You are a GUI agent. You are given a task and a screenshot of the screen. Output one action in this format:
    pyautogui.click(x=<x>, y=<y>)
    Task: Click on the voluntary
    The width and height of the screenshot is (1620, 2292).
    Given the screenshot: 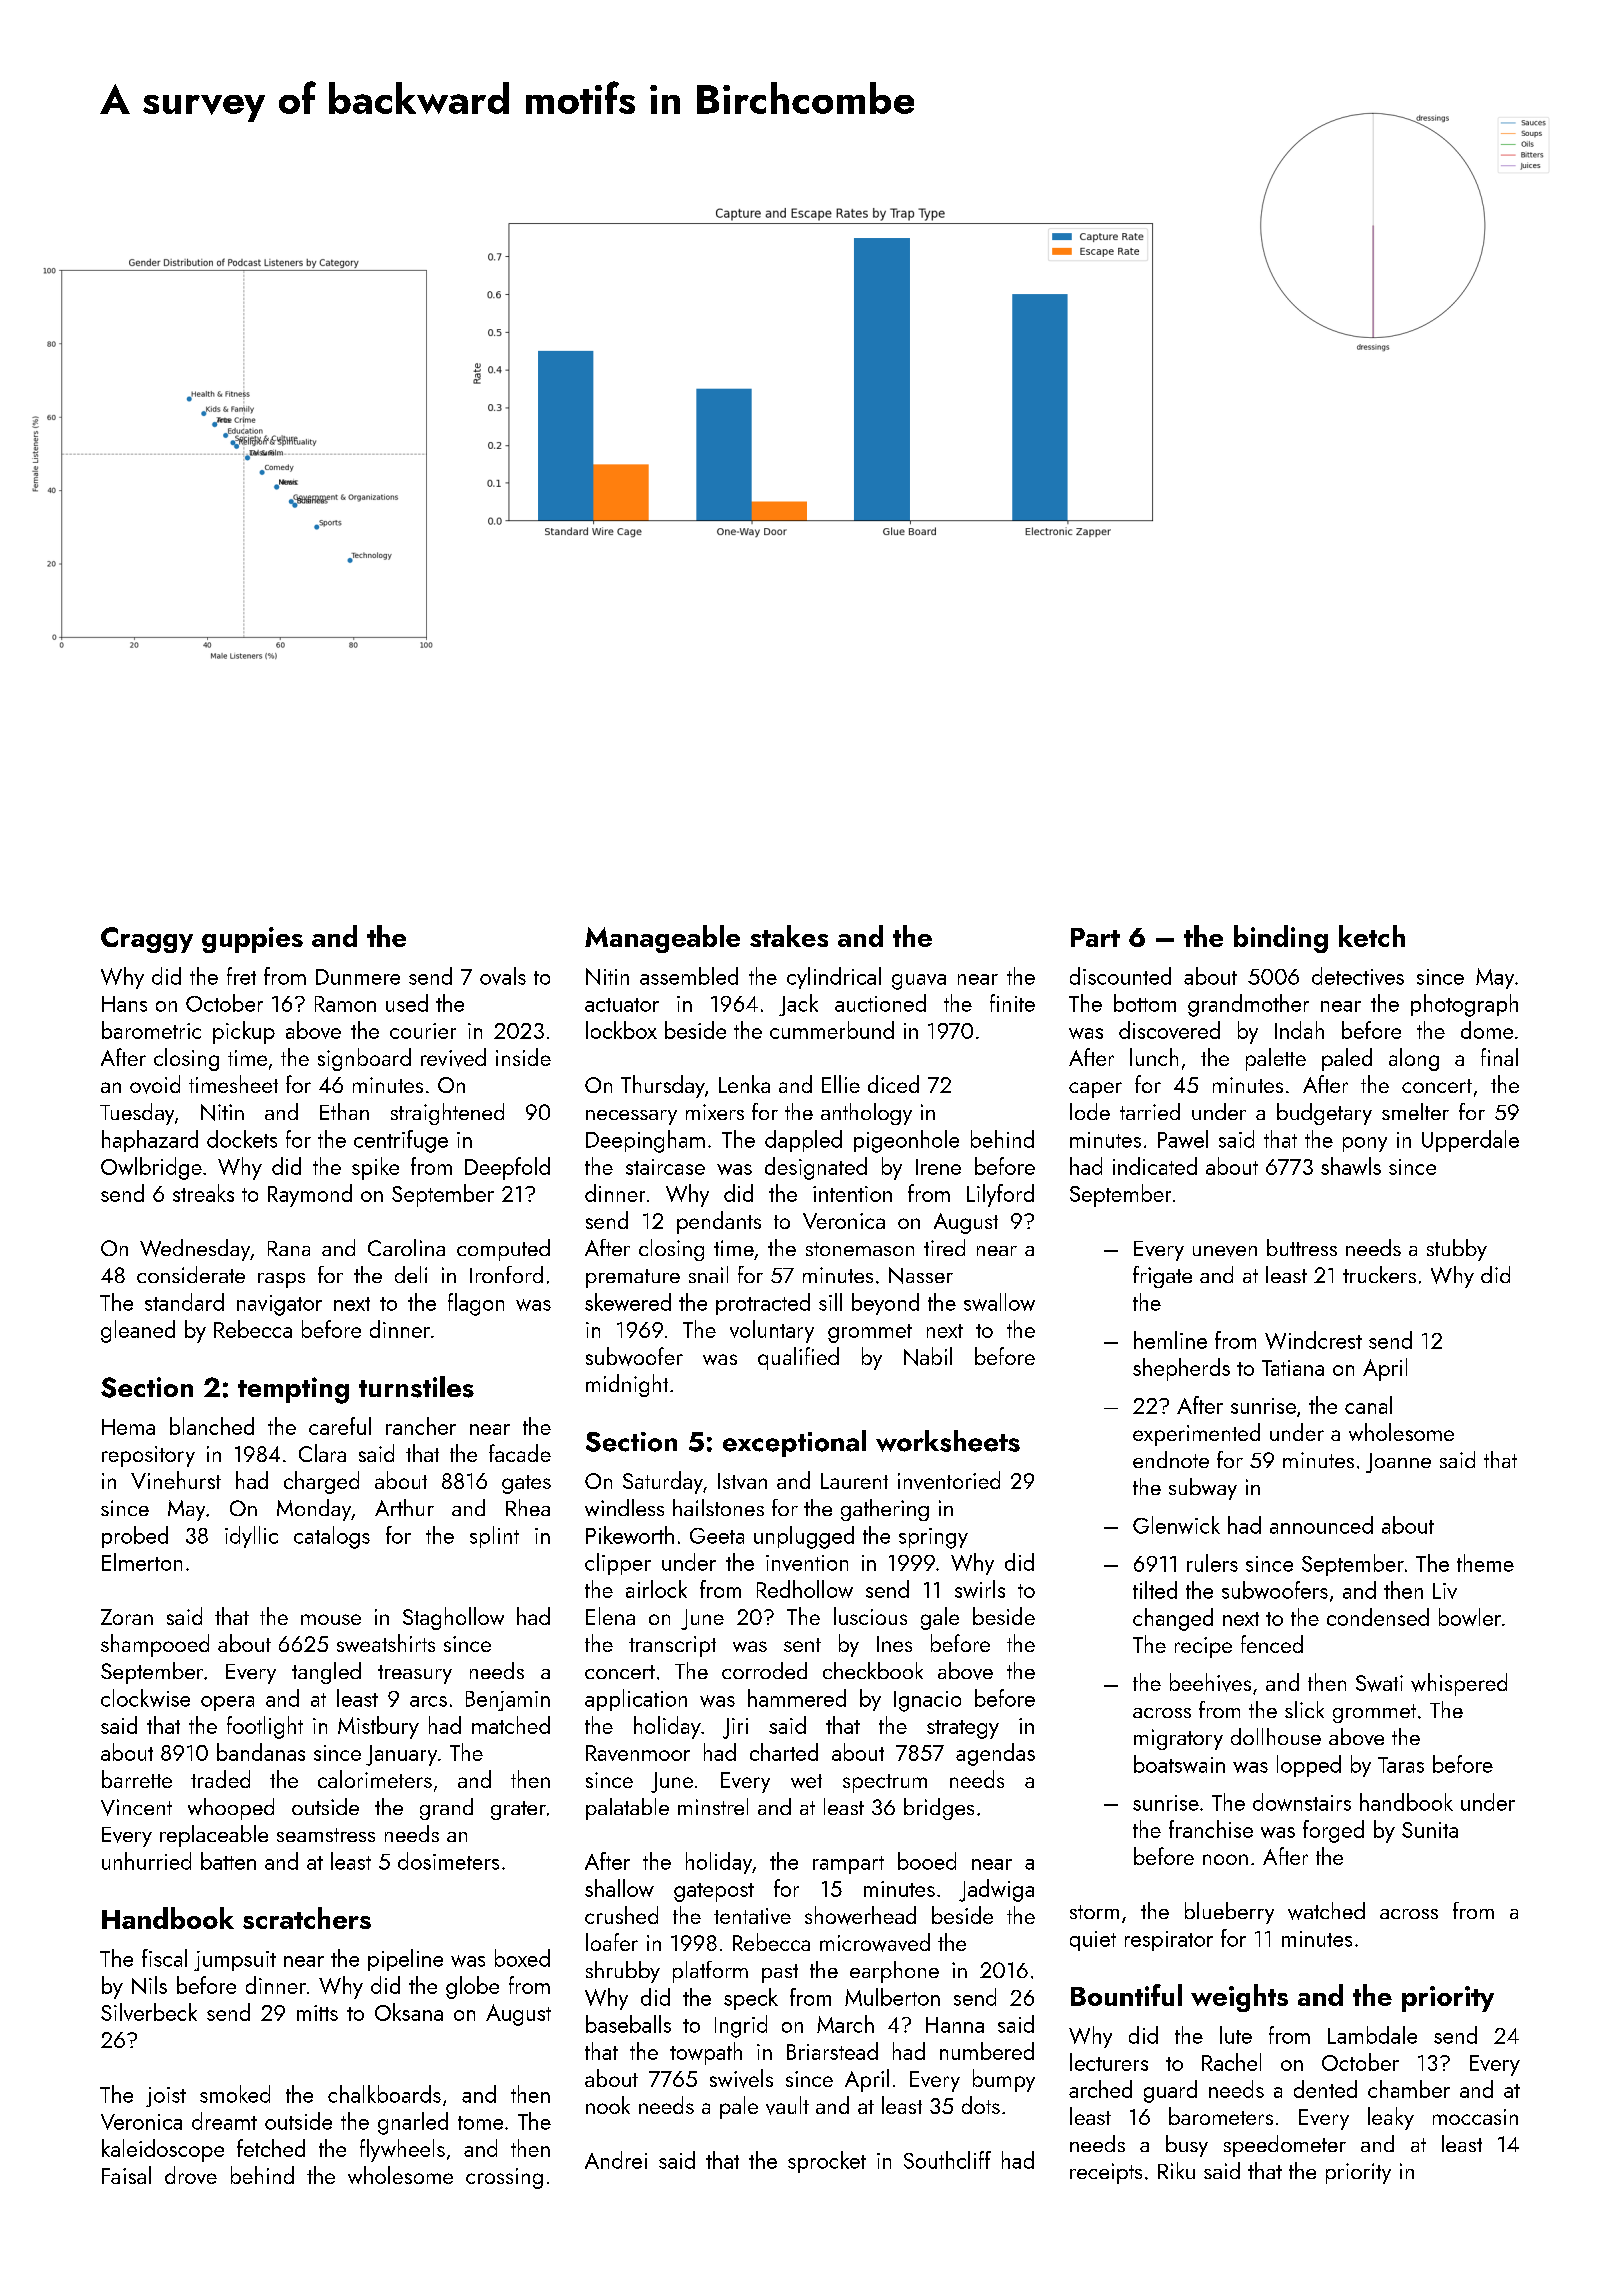 What is the action you would take?
    pyautogui.click(x=772, y=1331)
